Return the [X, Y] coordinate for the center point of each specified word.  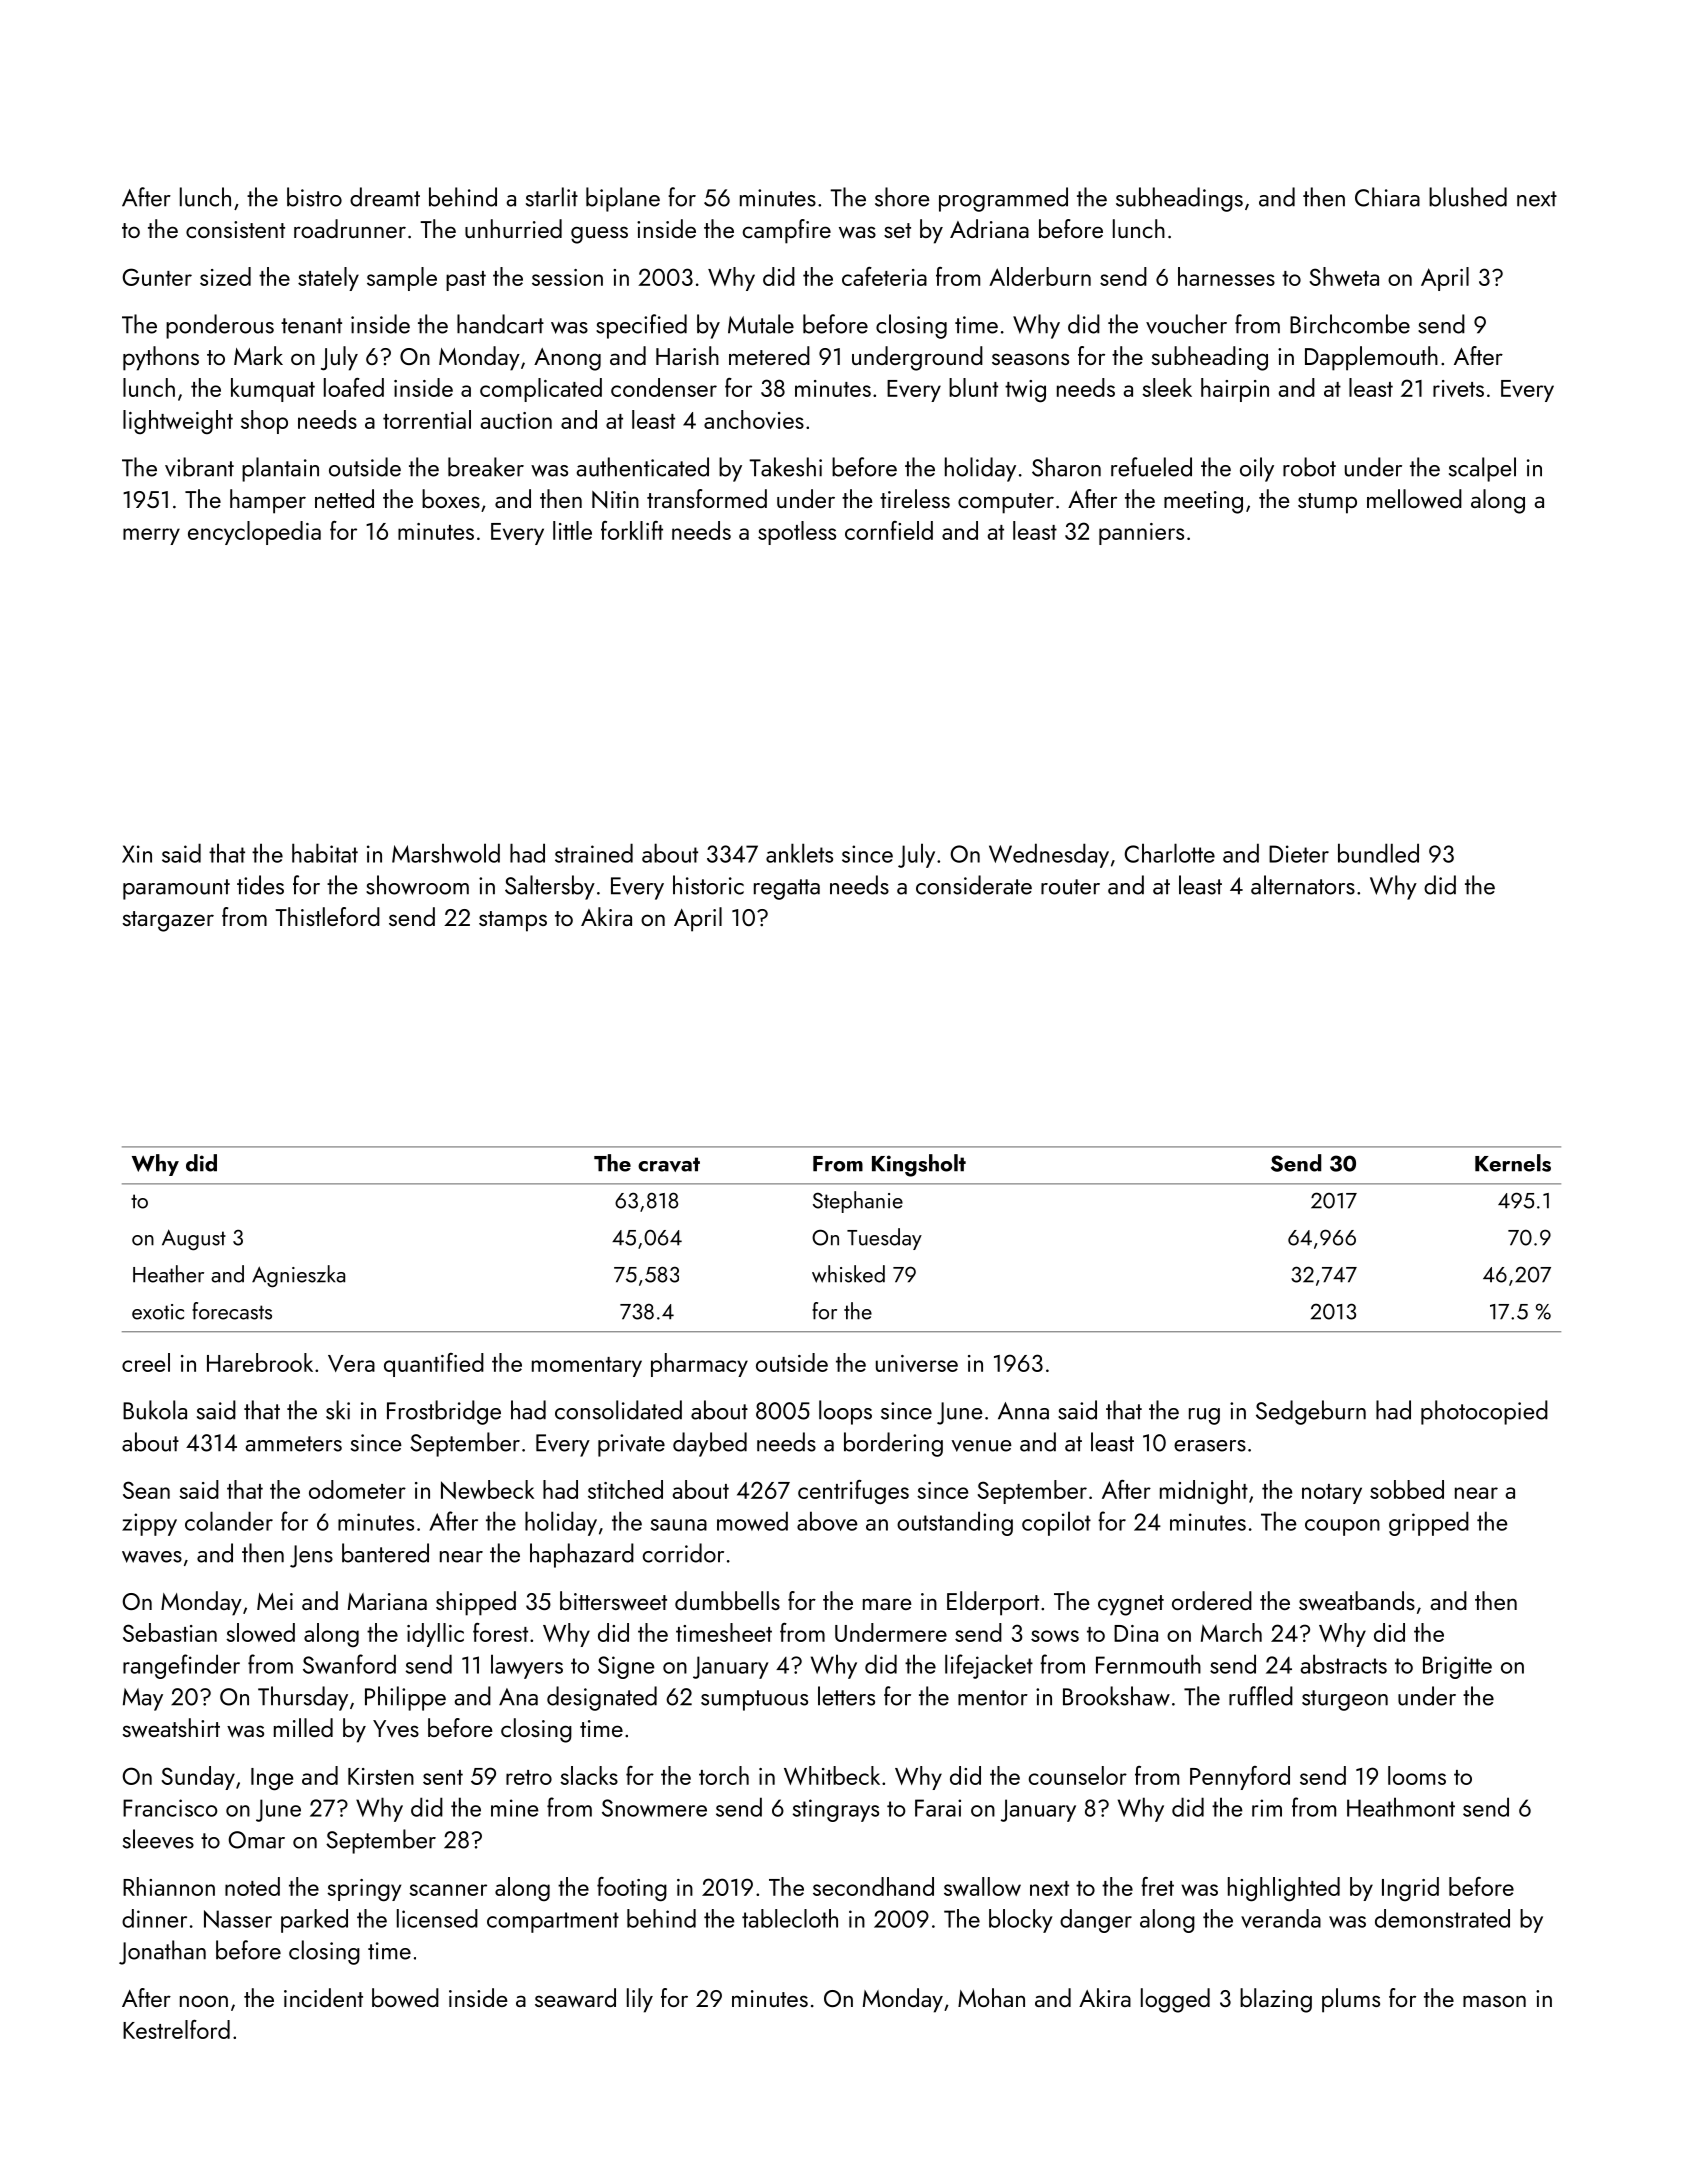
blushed [1468, 197]
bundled [1378, 853]
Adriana [989, 228]
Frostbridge [444, 1412]
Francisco [170, 1808]
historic [708, 885]
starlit [552, 197]
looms [1417, 1775]
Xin [137, 854]
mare [887, 1604]
